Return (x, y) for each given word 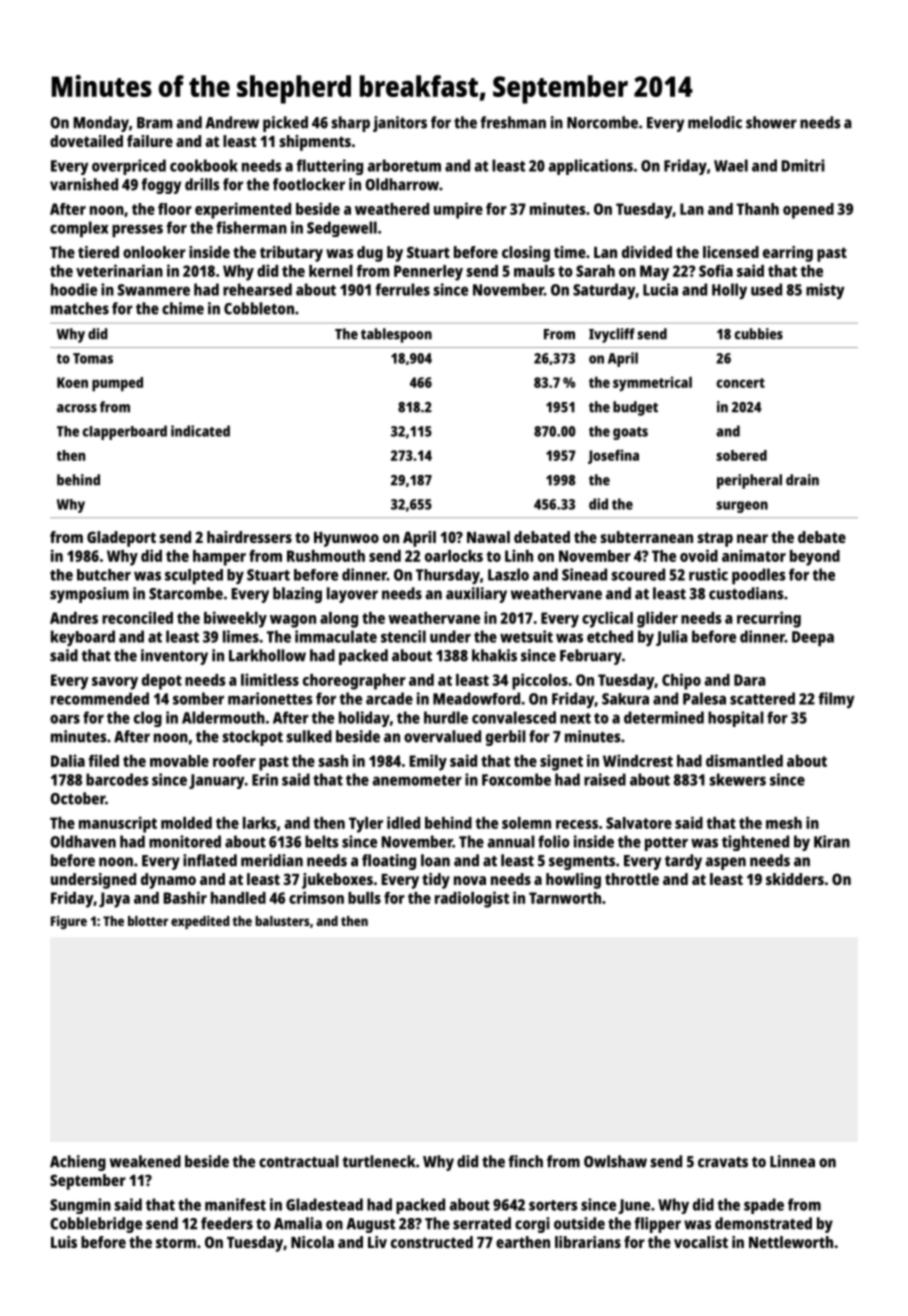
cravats (723, 1162)
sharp (350, 124)
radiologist (472, 899)
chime (183, 308)
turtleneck (379, 1161)
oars (65, 719)
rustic (708, 574)
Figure (69, 922)
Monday (101, 124)
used (766, 289)
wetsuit (526, 636)
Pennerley (428, 273)
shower (771, 122)
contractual (299, 1161)
